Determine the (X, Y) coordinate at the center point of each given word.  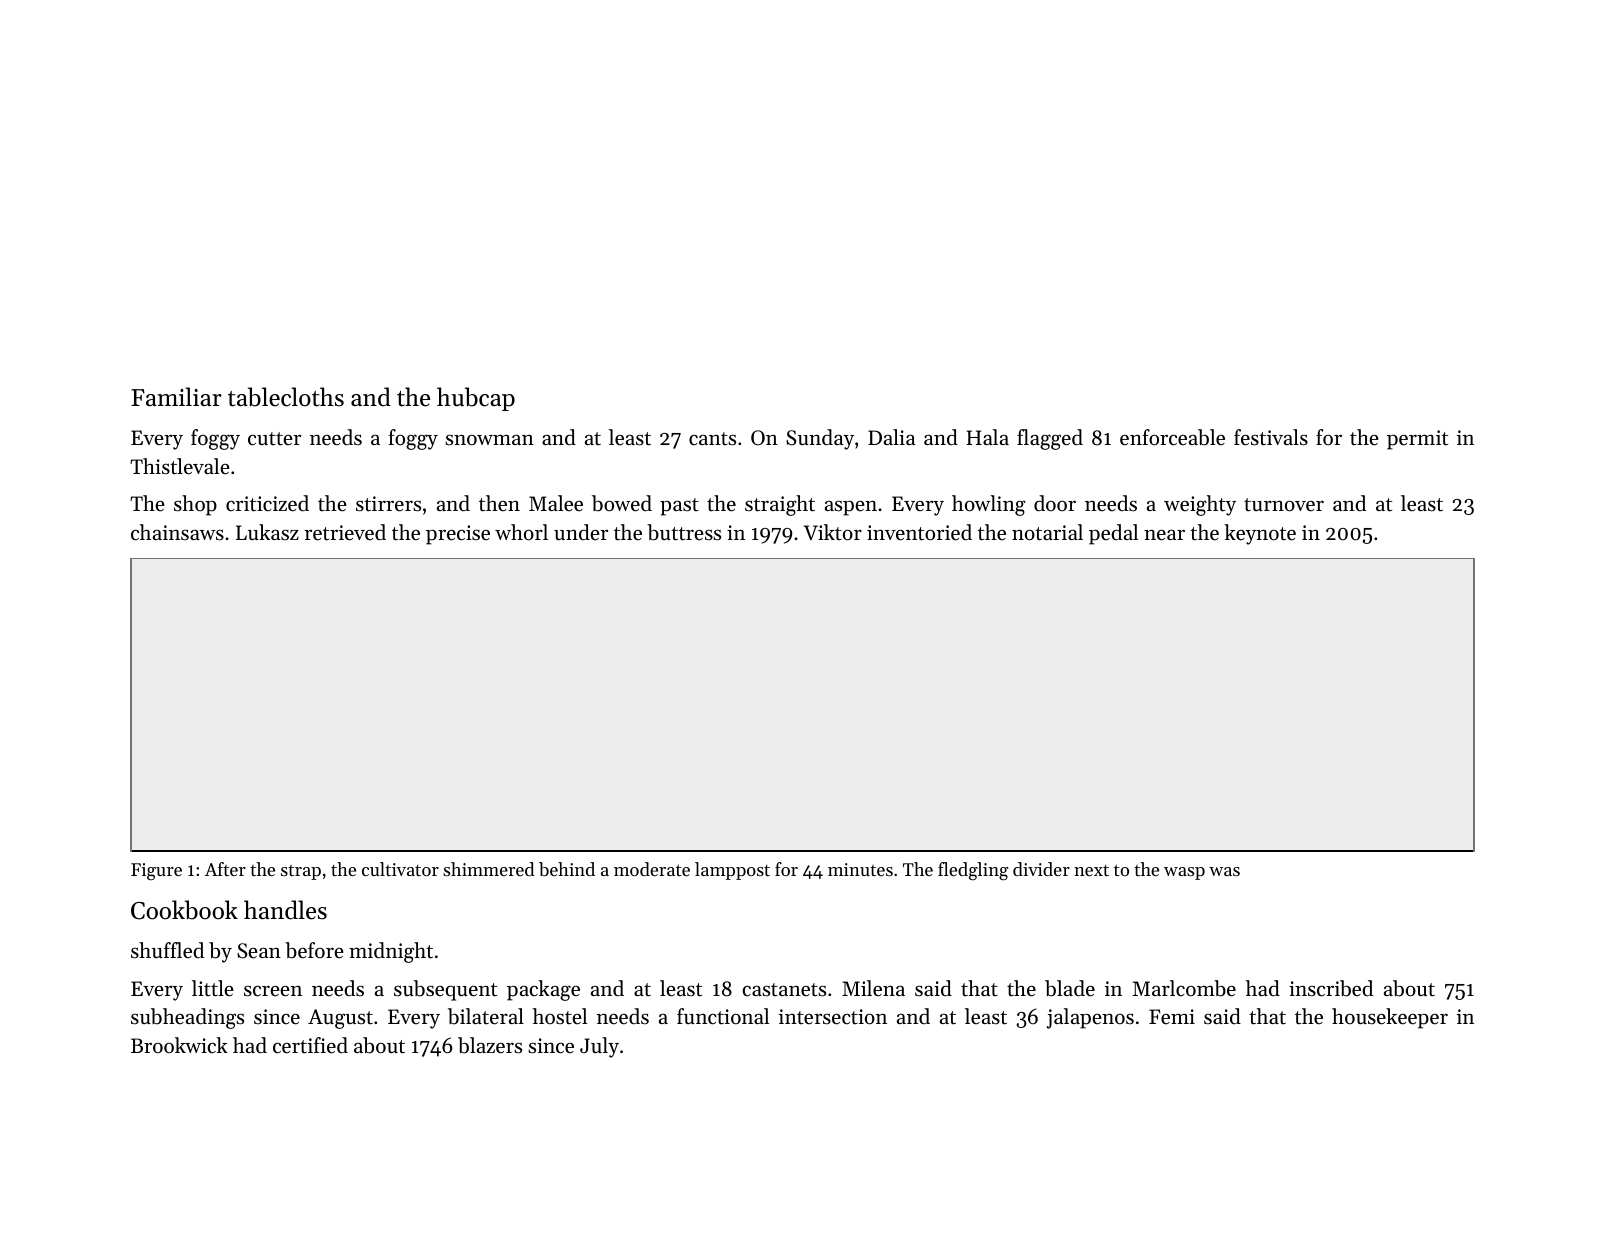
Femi (1172, 1017)
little (213, 988)
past (679, 507)
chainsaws (177, 532)
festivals (1271, 437)
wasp (1184, 873)
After (225, 869)
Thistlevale (180, 466)
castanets (784, 990)
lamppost (732, 871)
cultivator (400, 869)
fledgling (973, 871)
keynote (1260, 534)
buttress (684, 532)
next (1091, 870)
